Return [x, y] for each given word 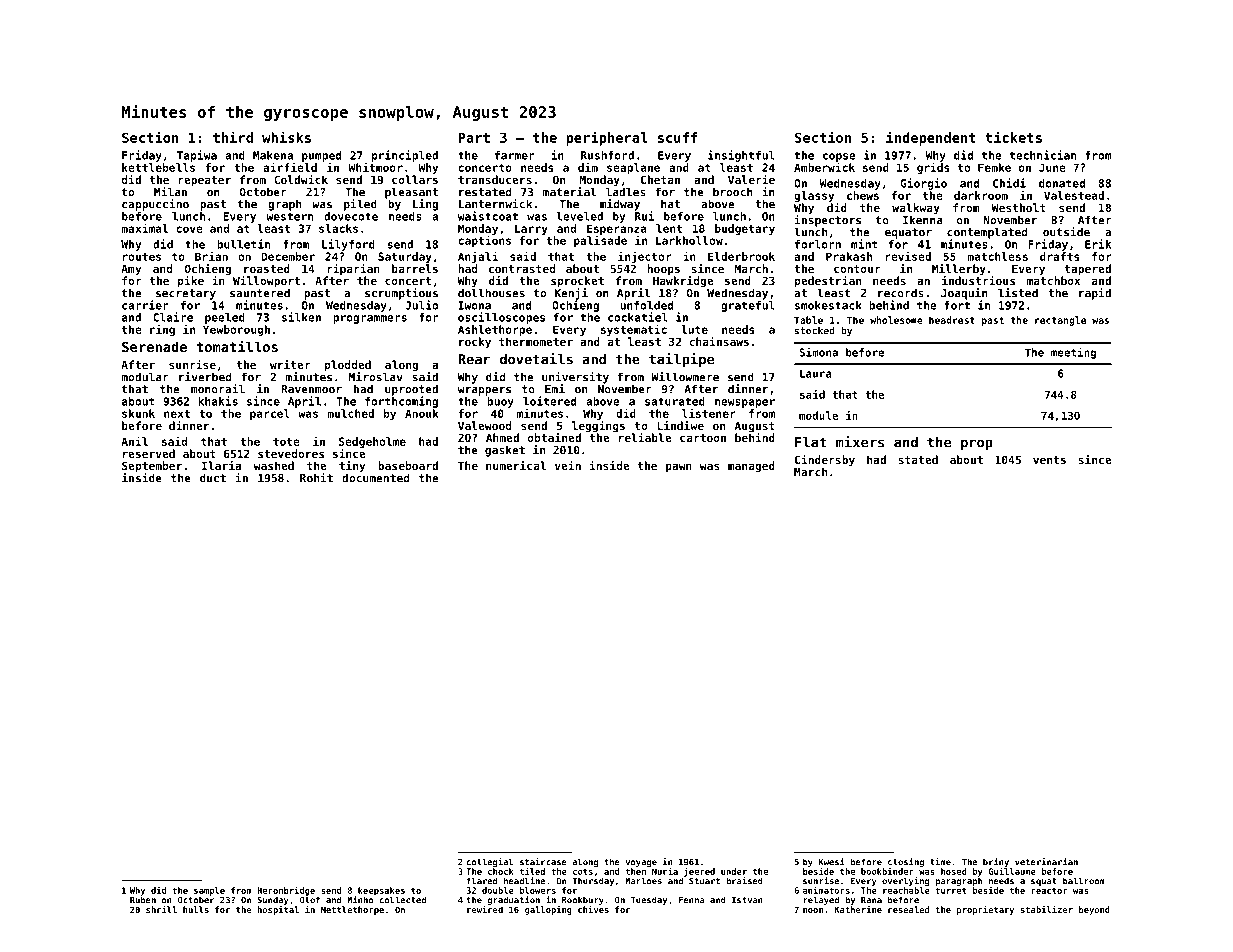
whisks [286, 137]
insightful [741, 156]
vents [1049, 460]
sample [209, 891]
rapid [1095, 294]
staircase [543, 862]
